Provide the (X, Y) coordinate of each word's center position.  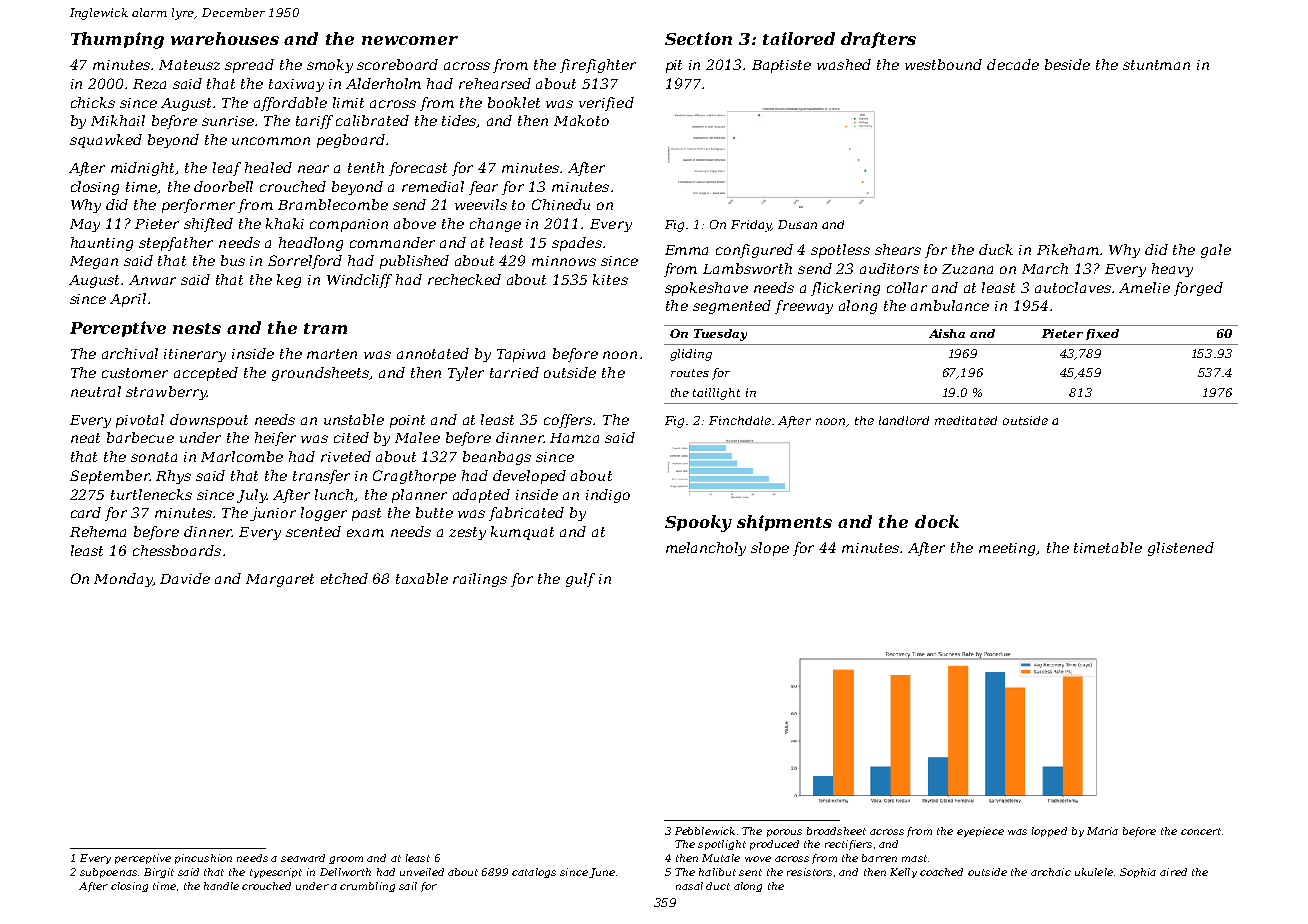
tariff (314, 122)
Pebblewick (705, 831)
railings (480, 580)
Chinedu (561, 204)
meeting (1008, 549)
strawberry (166, 393)
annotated (433, 353)
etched (344, 578)
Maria (1102, 831)
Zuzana (967, 269)
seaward (303, 858)
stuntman (1156, 65)
